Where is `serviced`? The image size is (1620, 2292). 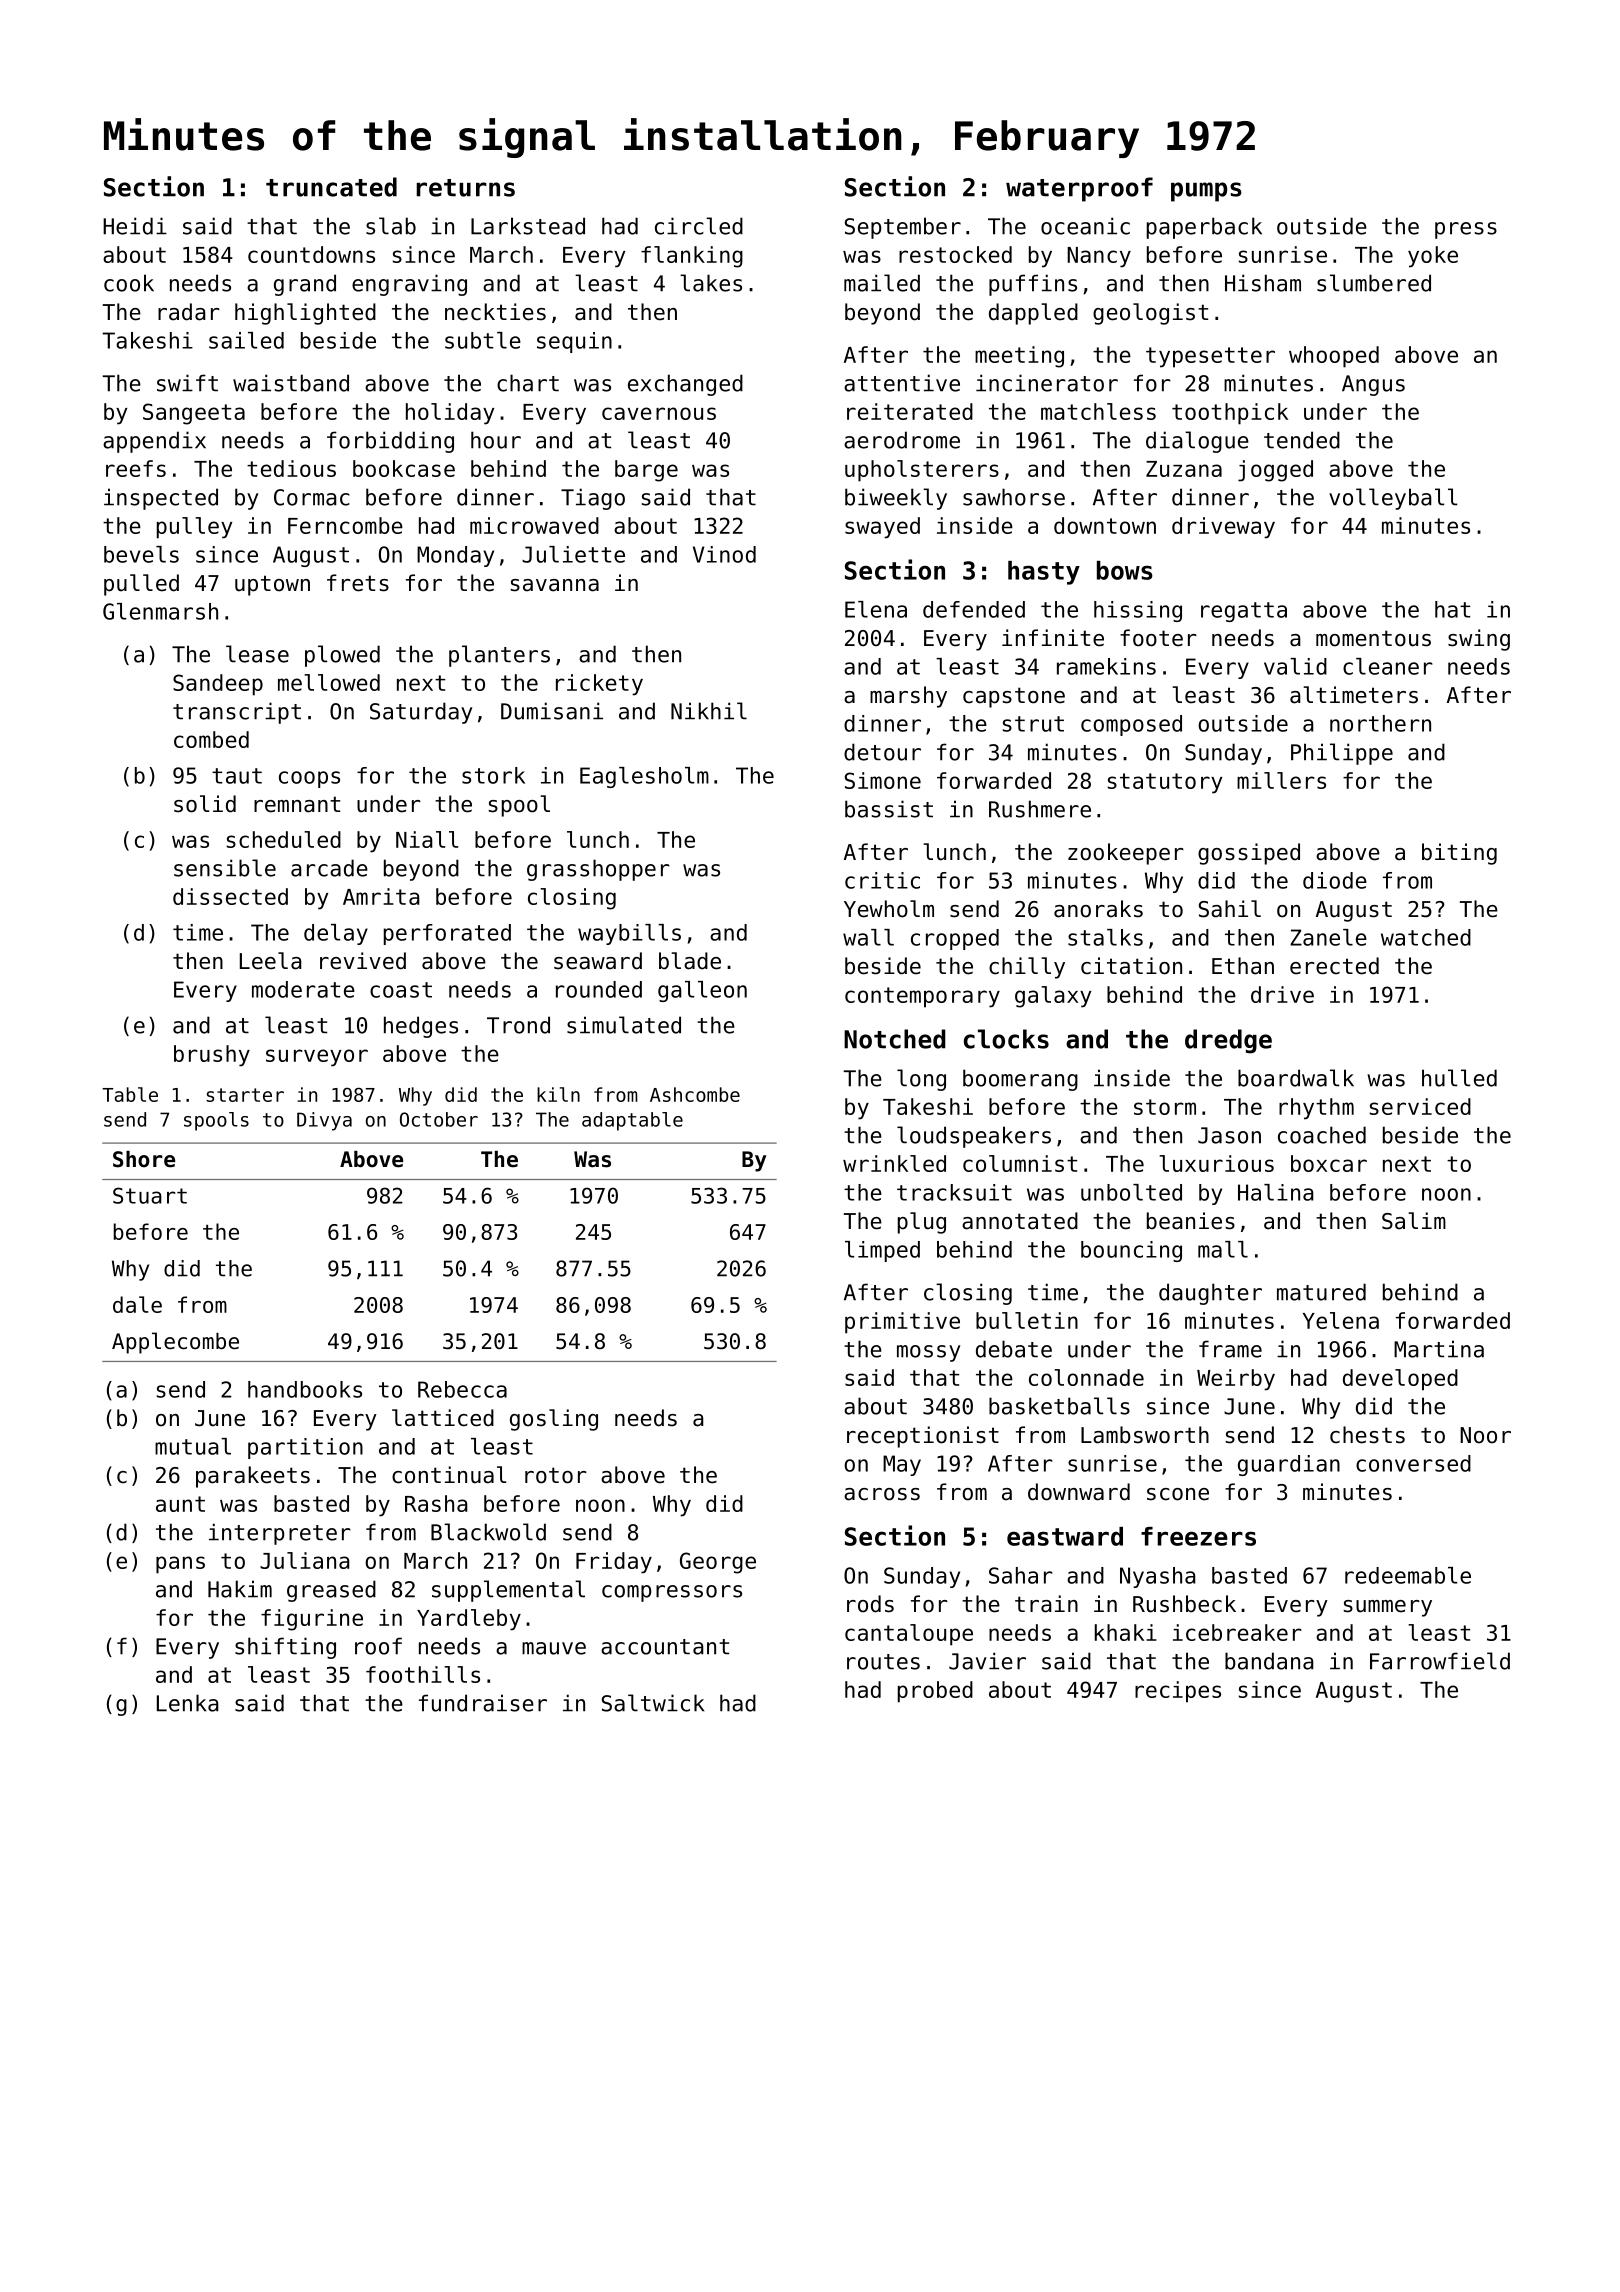
serviced is located at coordinates (1420, 1106).
